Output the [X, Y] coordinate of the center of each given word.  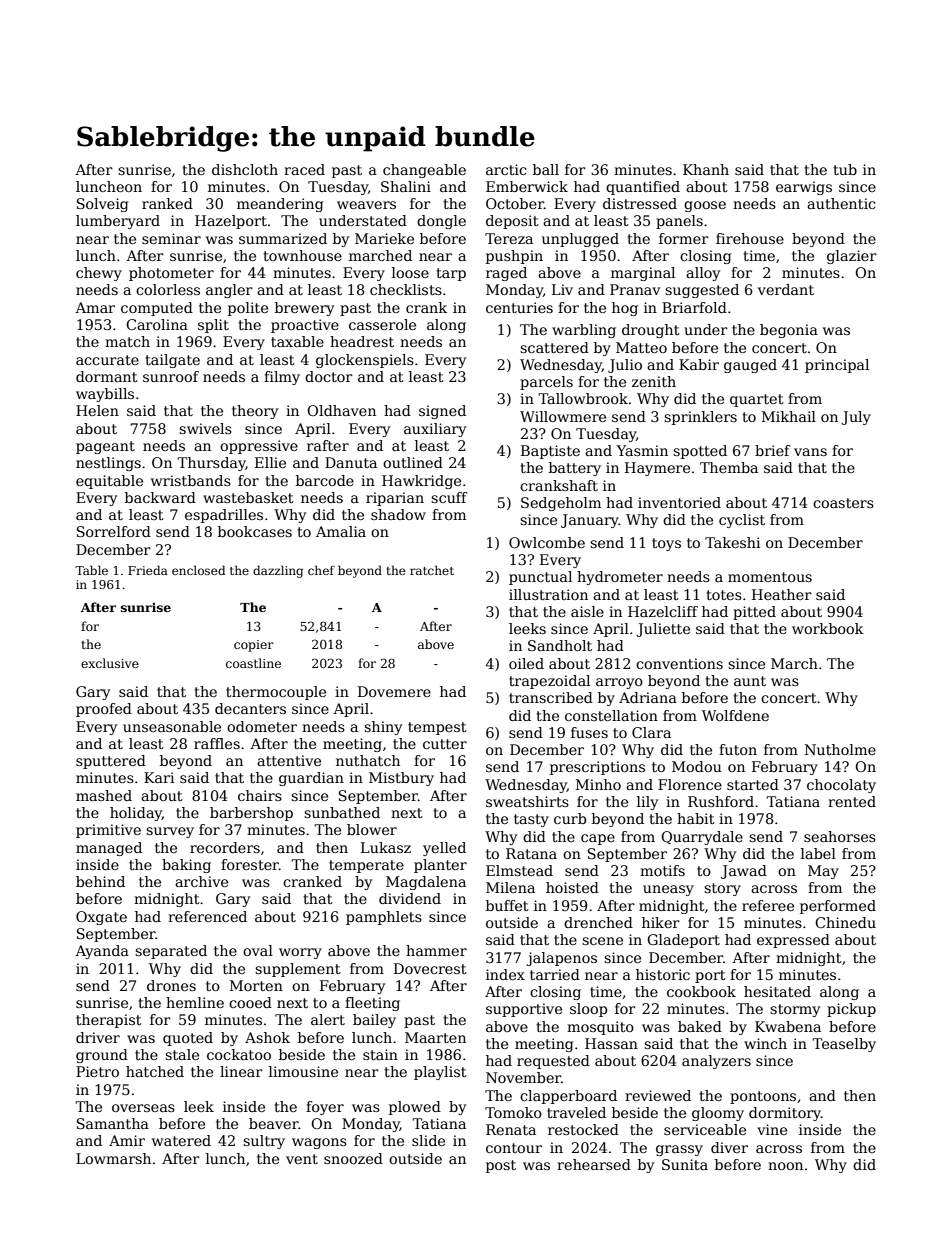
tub [845, 169]
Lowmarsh [113, 1158]
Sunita [685, 1164]
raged [506, 274]
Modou [697, 766]
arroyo [619, 683]
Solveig [102, 205]
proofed [104, 710]
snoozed [353, 1158]
